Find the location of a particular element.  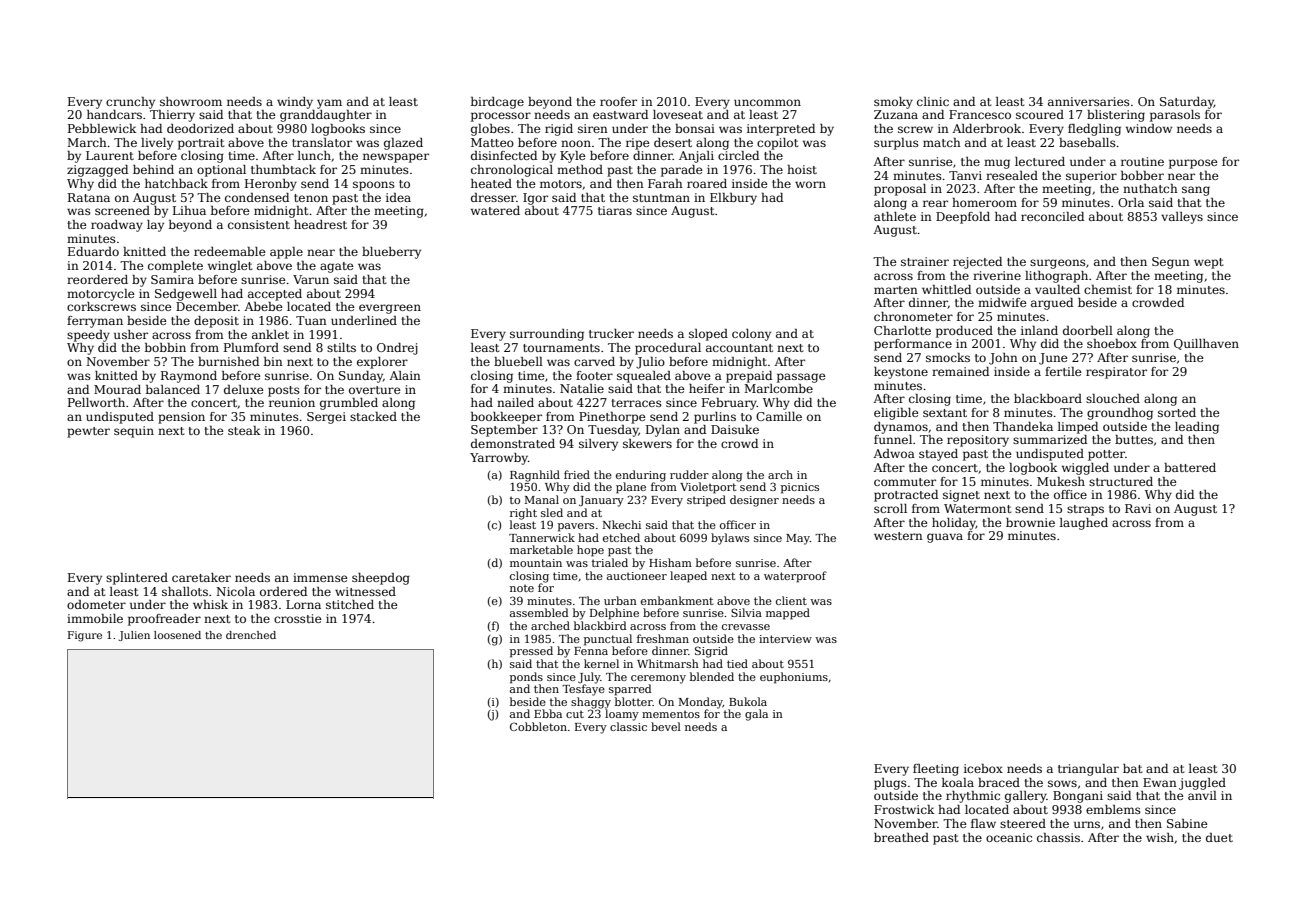

Figure is located at coordinates (85, 636).
